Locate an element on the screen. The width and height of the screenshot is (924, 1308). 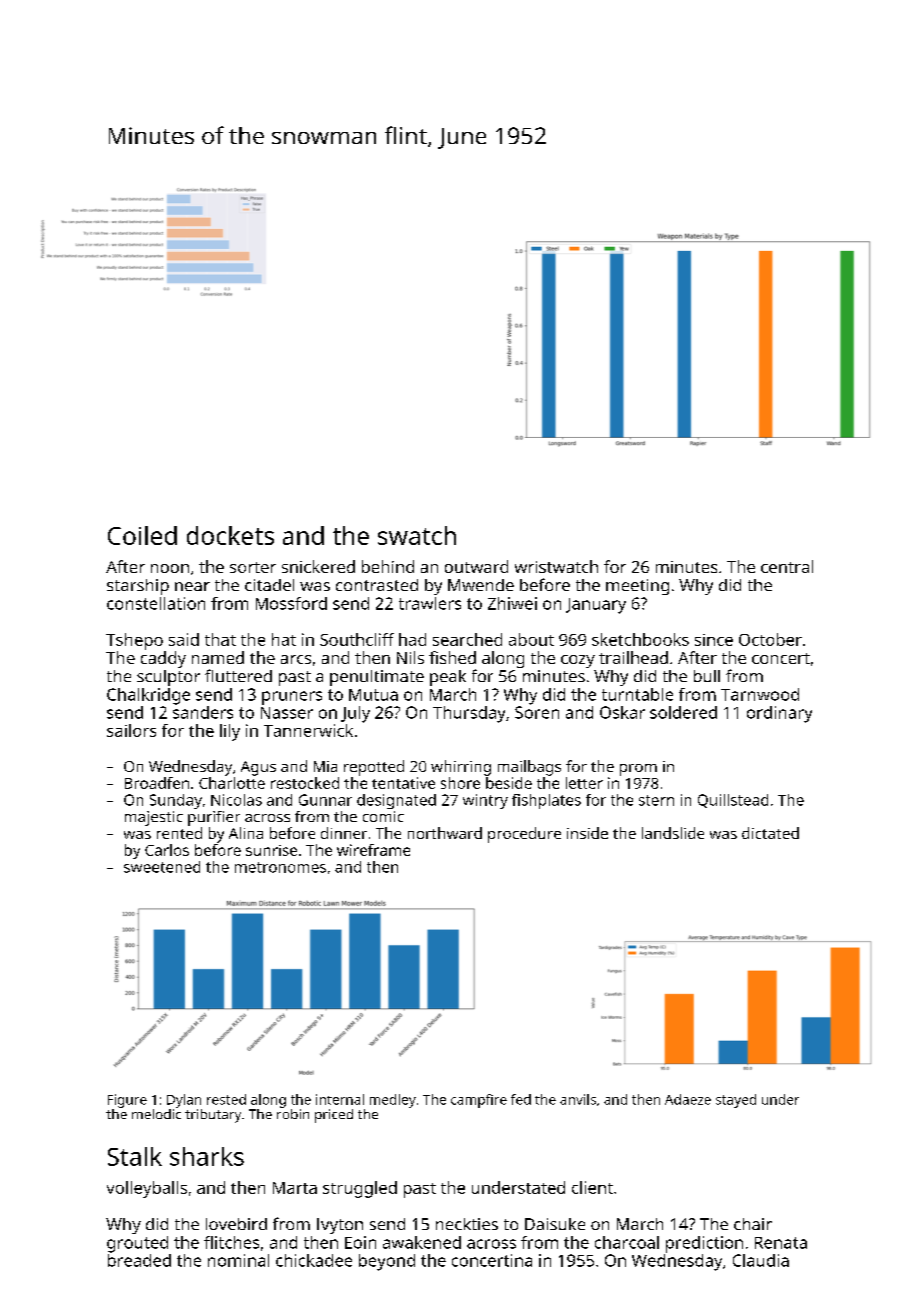
Adaeze is located at coordinates (688, 1099).
